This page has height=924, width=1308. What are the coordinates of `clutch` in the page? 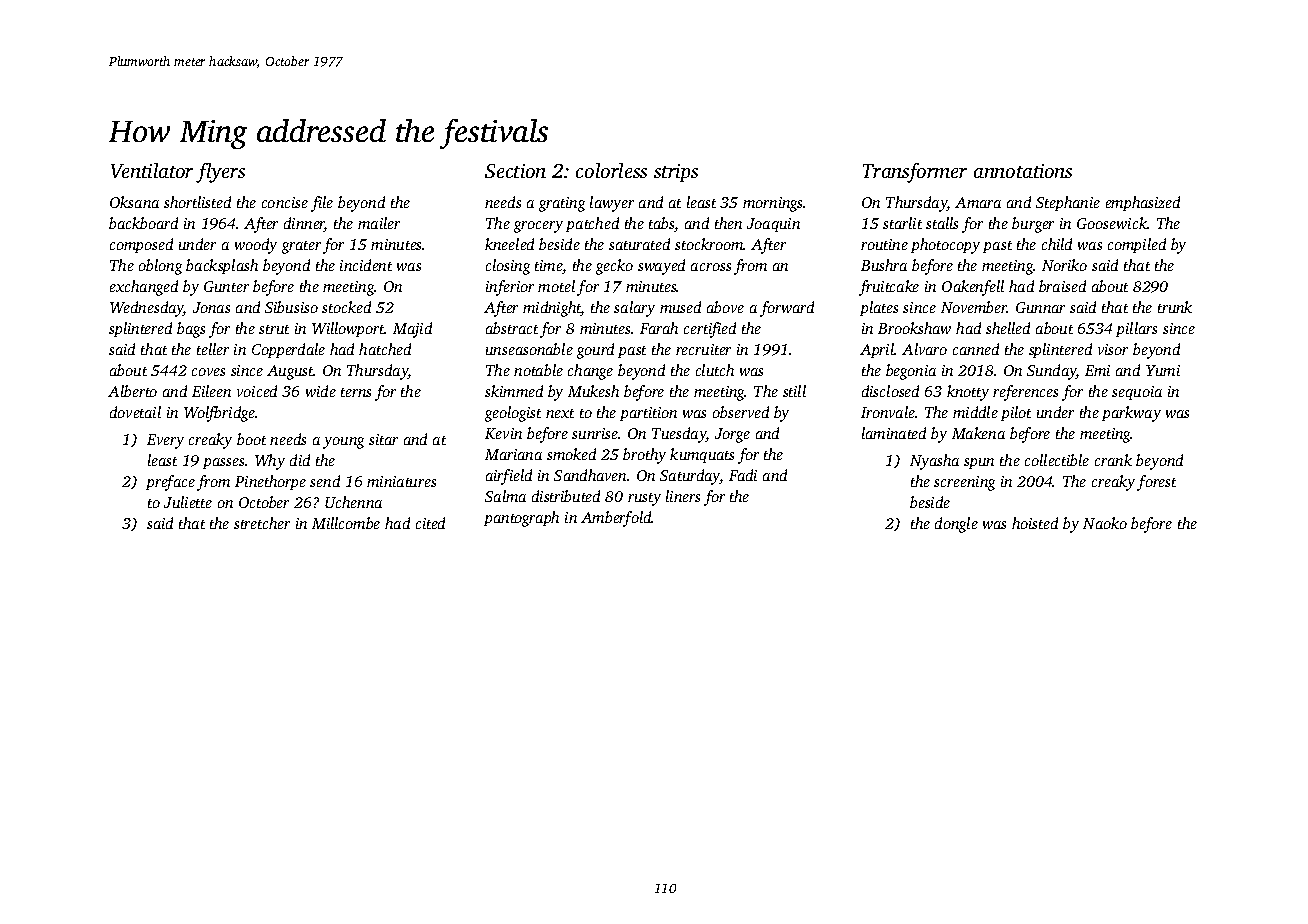 It's located at (715, 370).
